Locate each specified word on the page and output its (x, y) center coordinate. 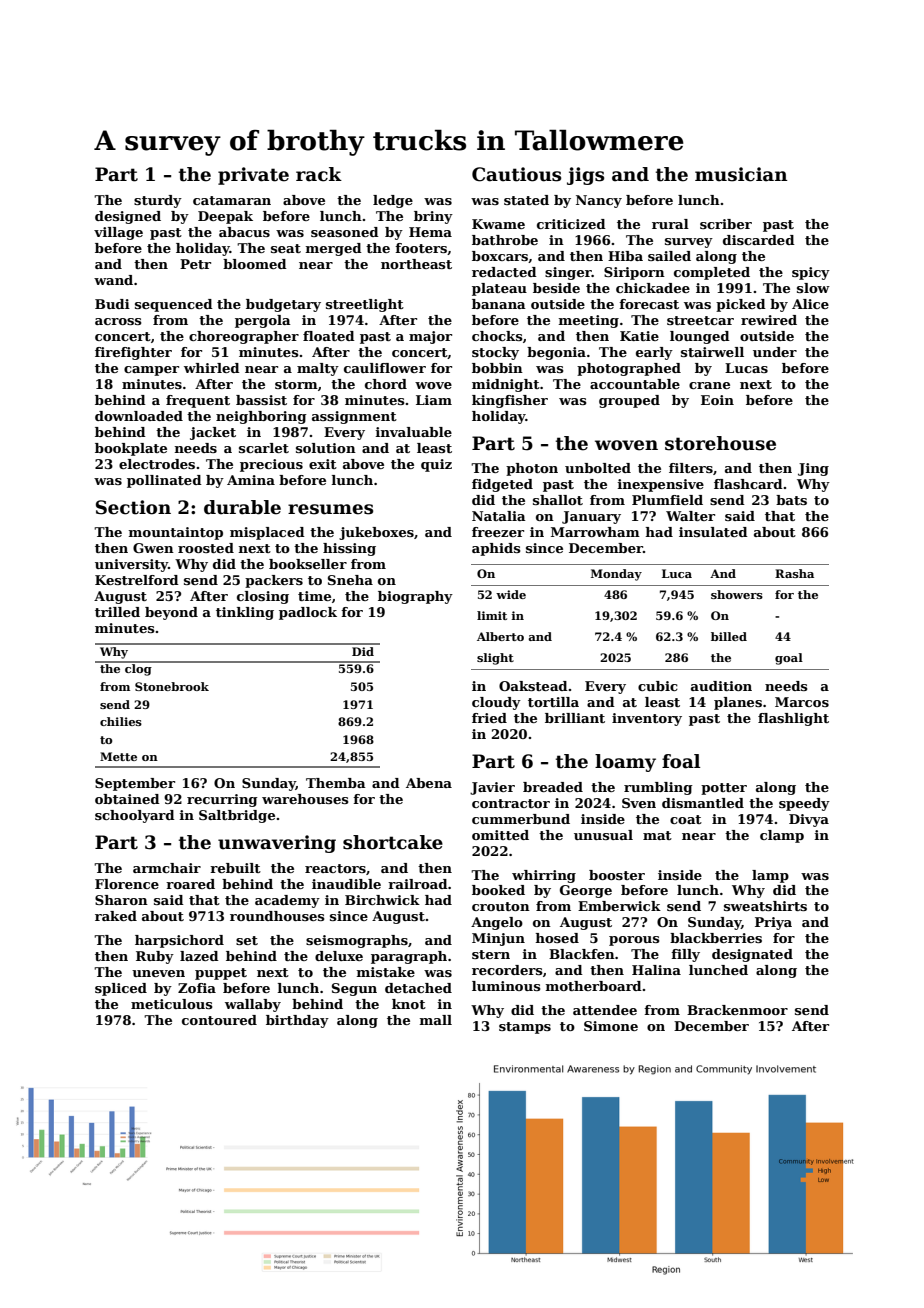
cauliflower (385, 368)
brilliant (575, 718)
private (253, 176)
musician (741, 174)
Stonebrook (172, 686)
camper (151, 371)
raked (116, 916)
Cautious (516, 174)
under (775, 352)
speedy (804, 804)
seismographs (357, 941)
